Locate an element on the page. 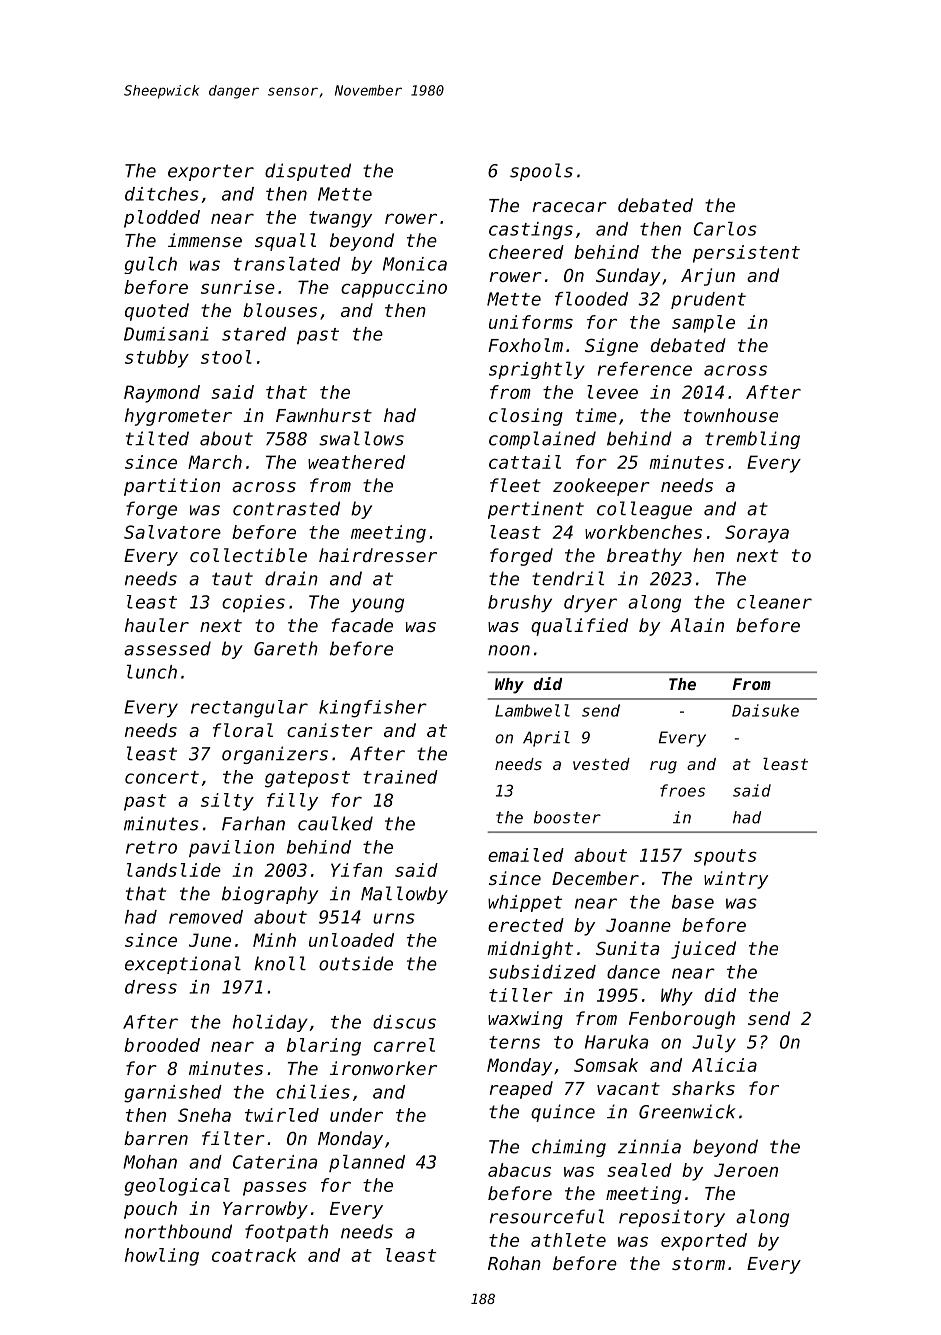  coatrack is located at coordinates (254, 1255).
